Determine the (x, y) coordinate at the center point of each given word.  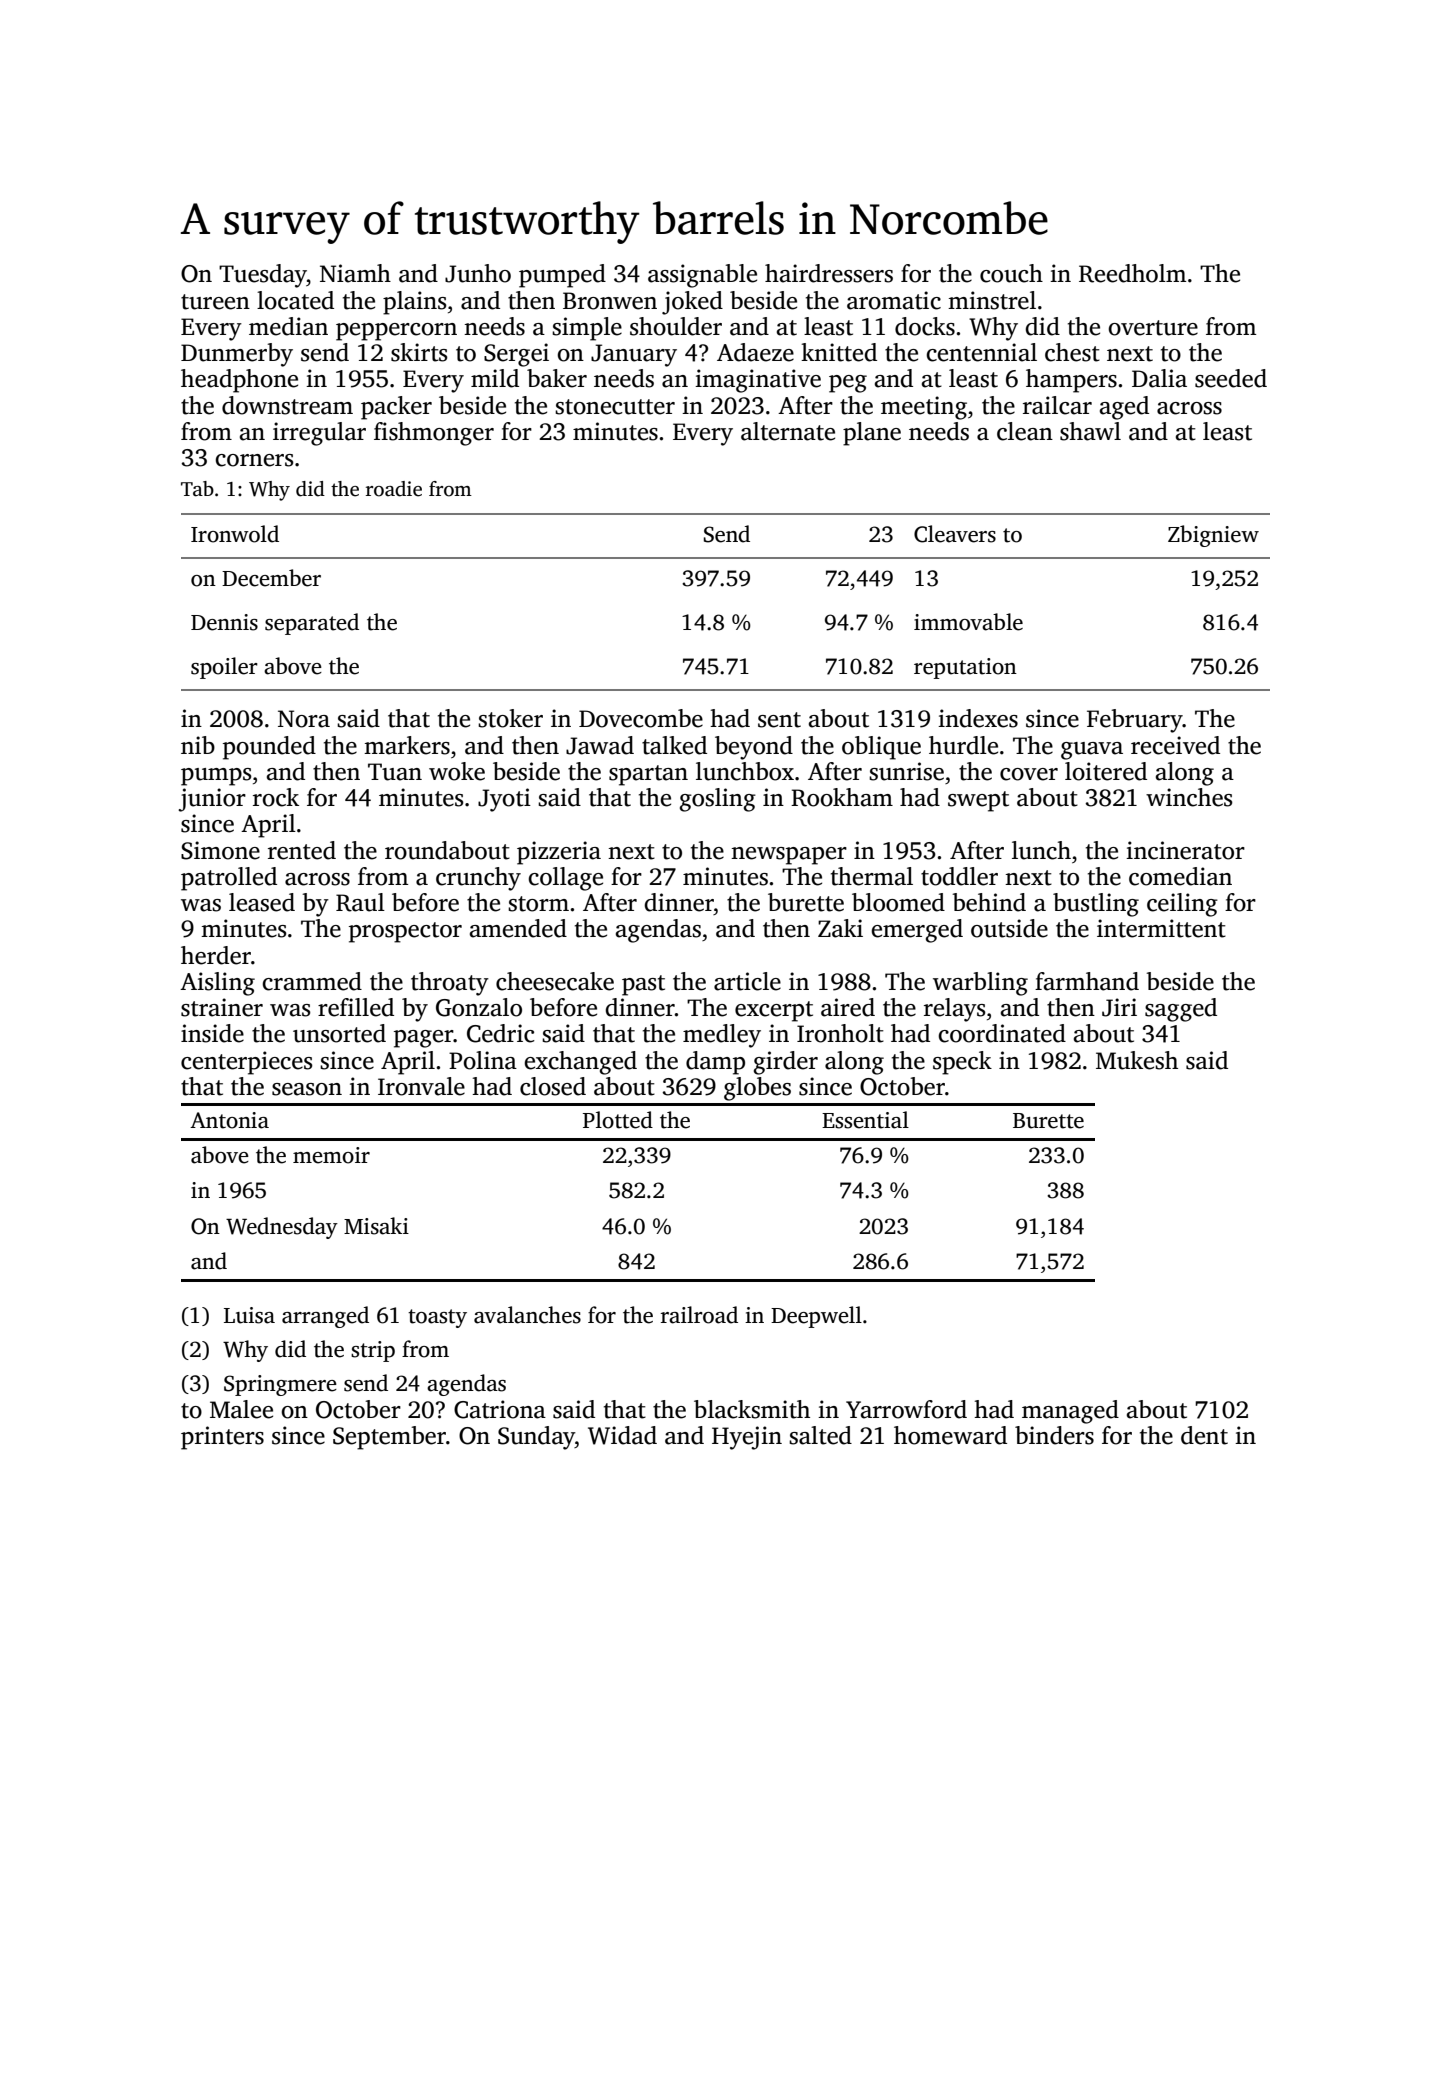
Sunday (536, 1438)
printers (222, 1438)
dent (1204, 1435)
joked (692, 303)
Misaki (376, 1226)
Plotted (618, 1120)
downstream (287, 405)
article (747, 981)
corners (254, 460)
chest (1072, 352)
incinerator (1185, 850)
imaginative (758, 381)
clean (1025, 431)
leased (262, 902)
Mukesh (1137, 1060)
